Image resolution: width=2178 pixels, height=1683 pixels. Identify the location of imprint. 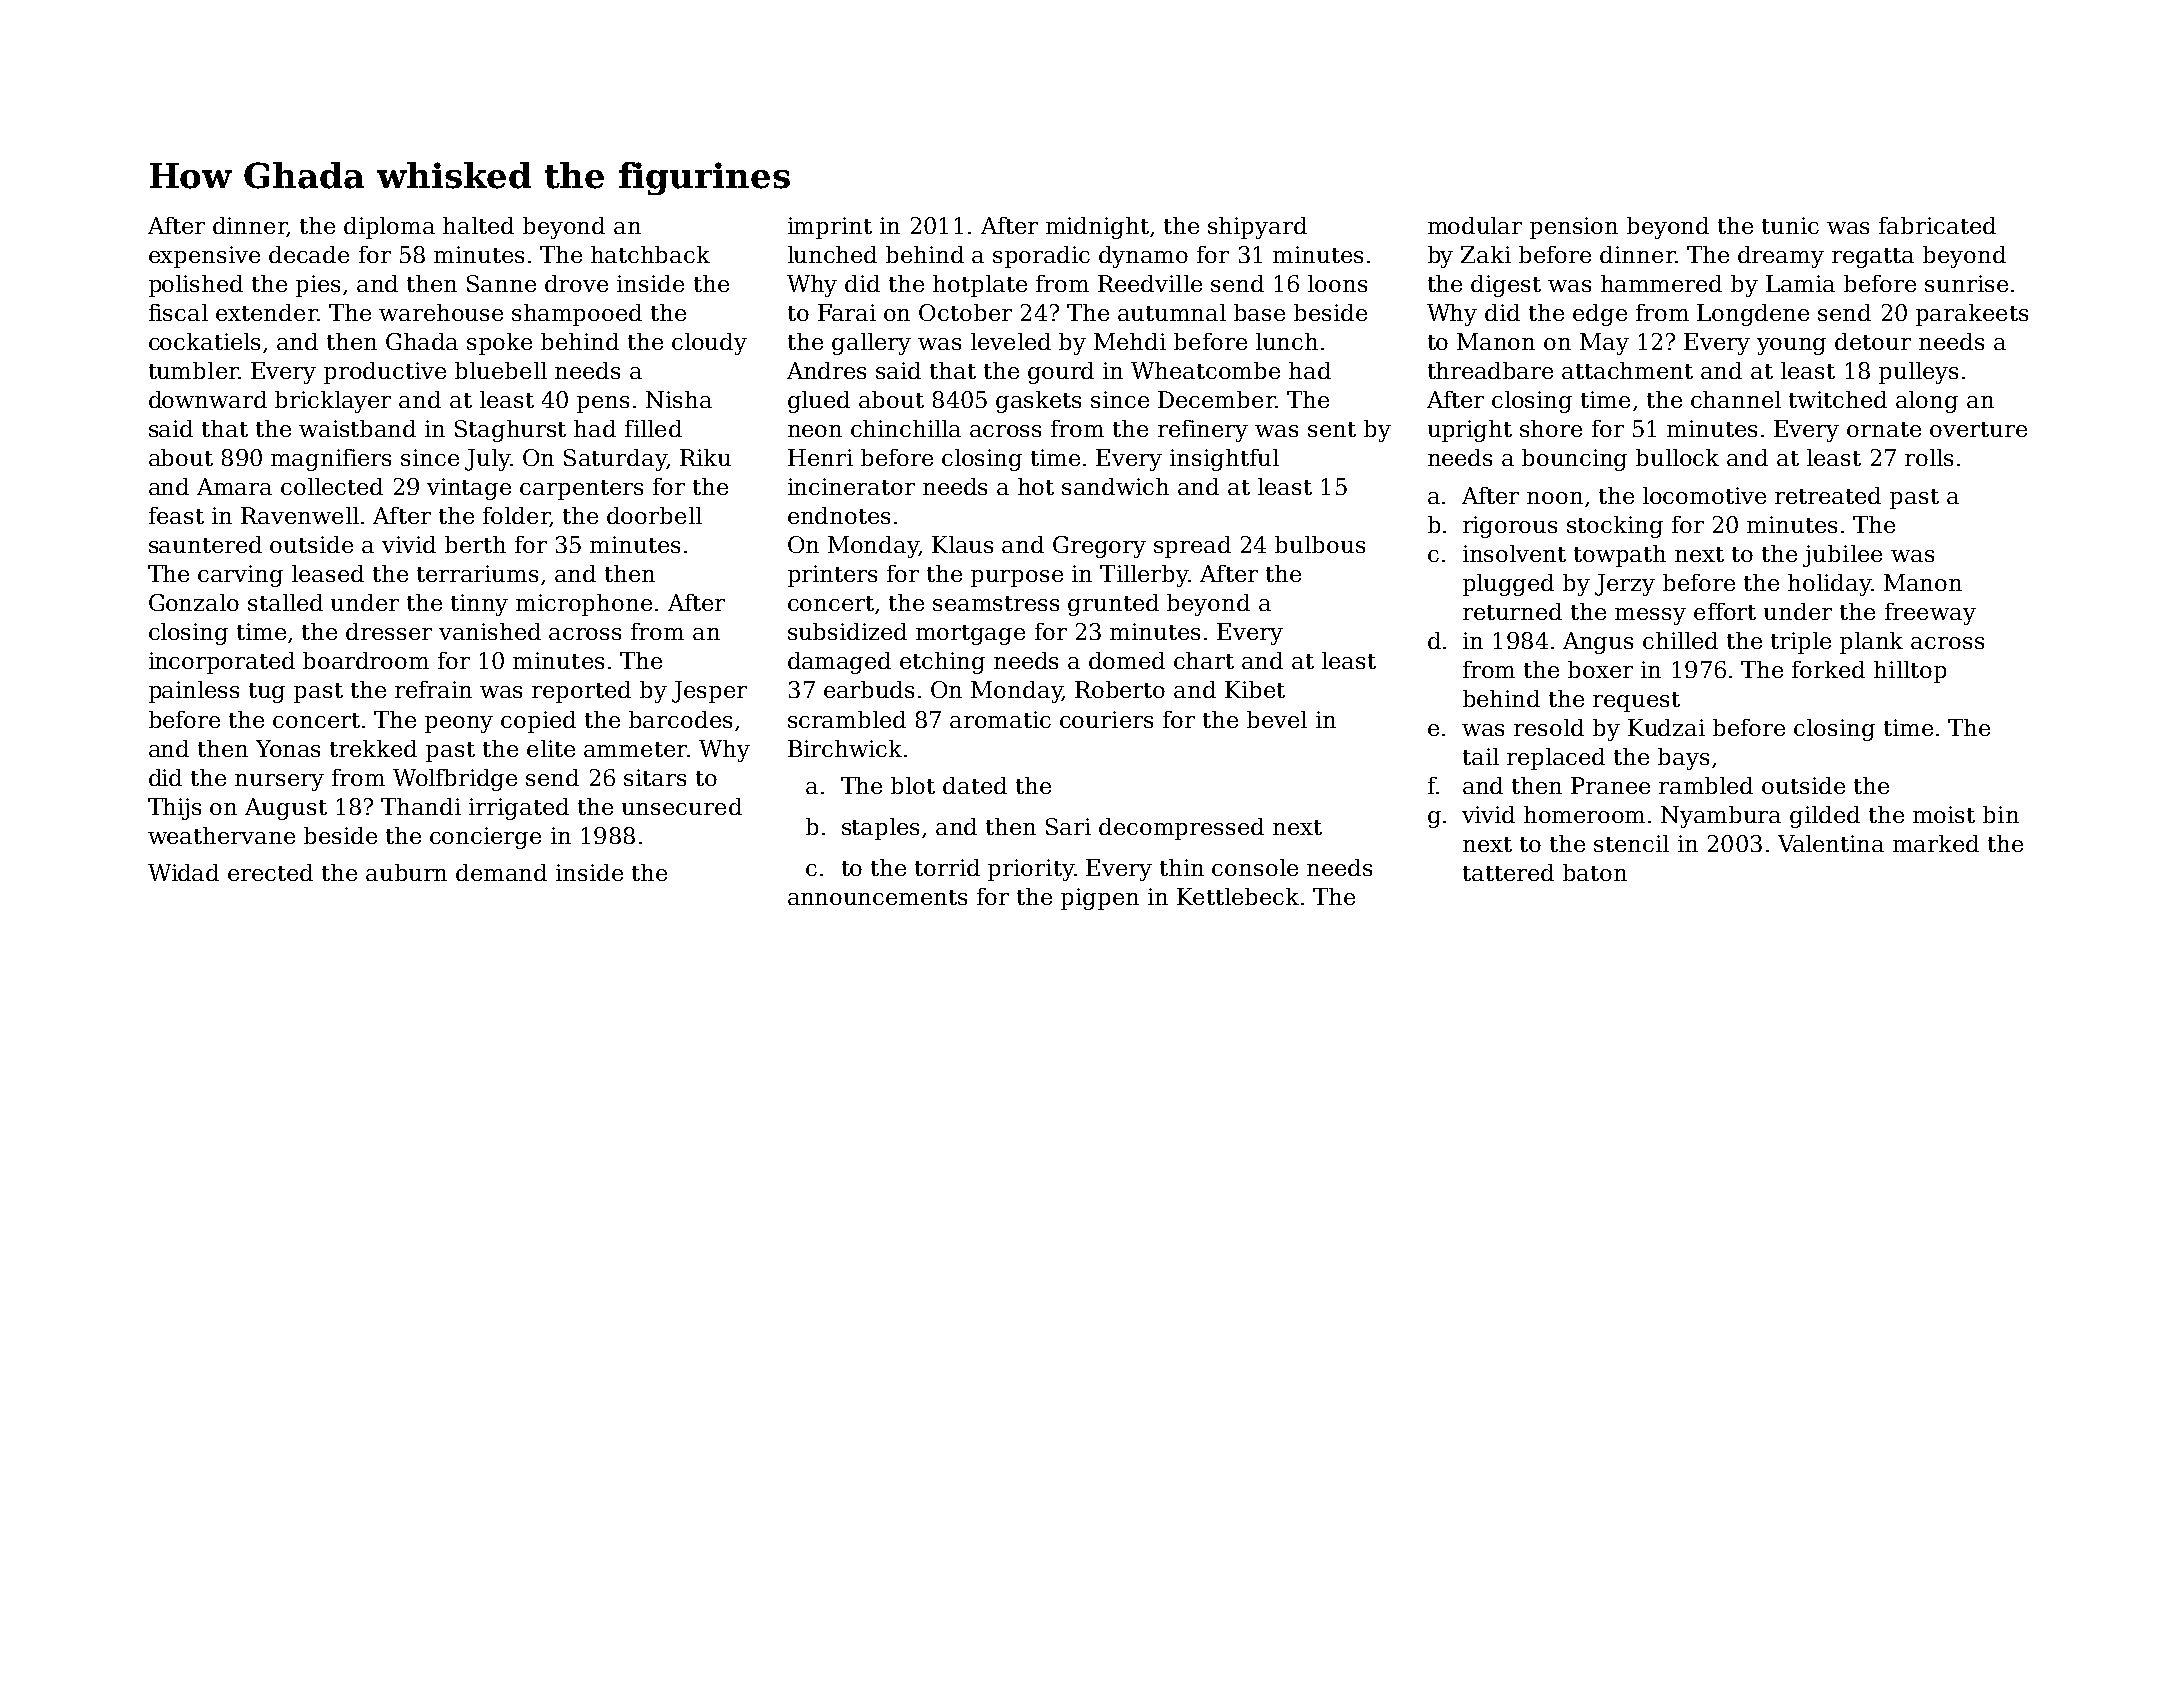
(830, 228).
